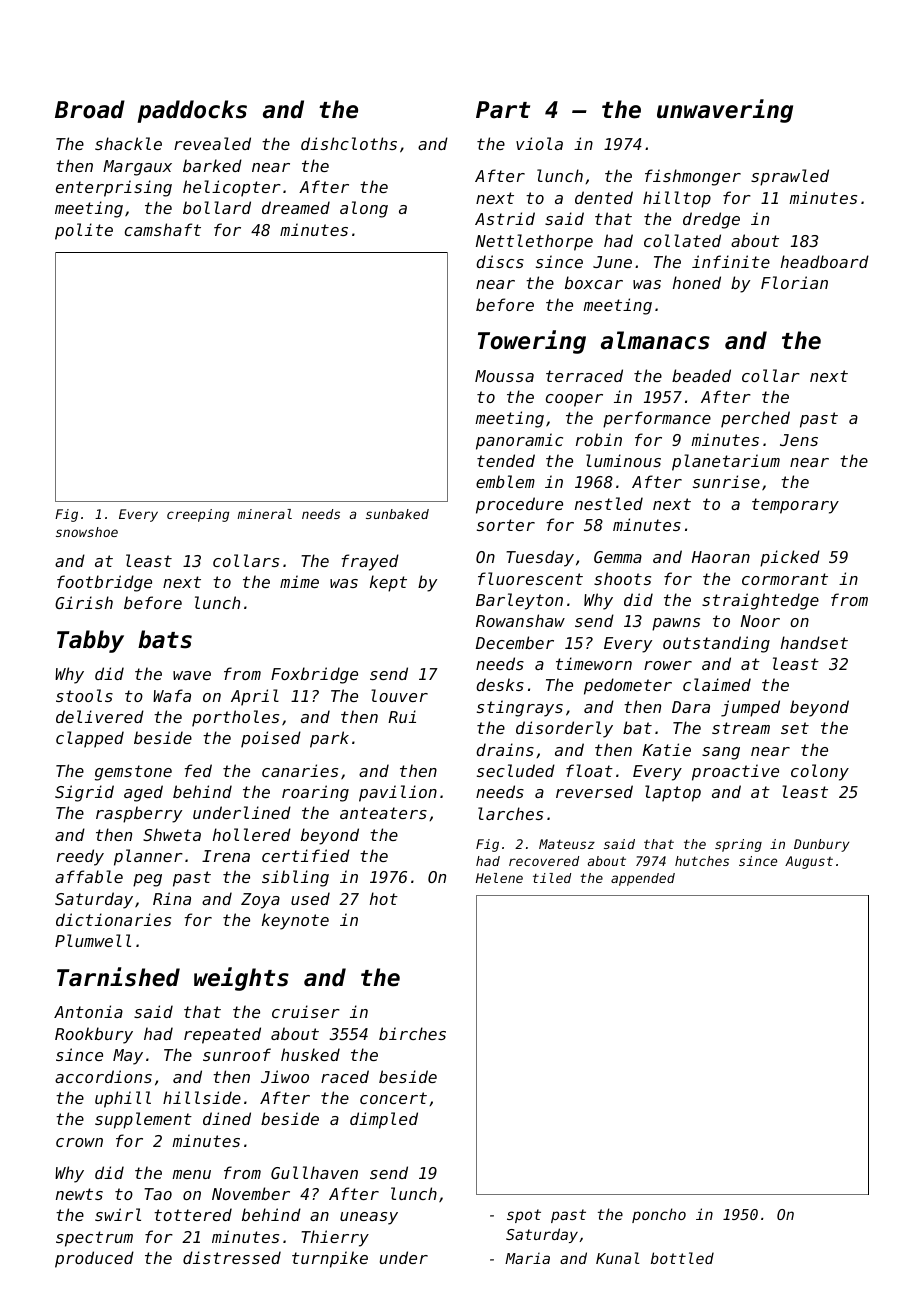 The width and height of the image is (924, 1308). Describe the element at coordinates (532, 342) in the image. I see `Towering` at that location.
